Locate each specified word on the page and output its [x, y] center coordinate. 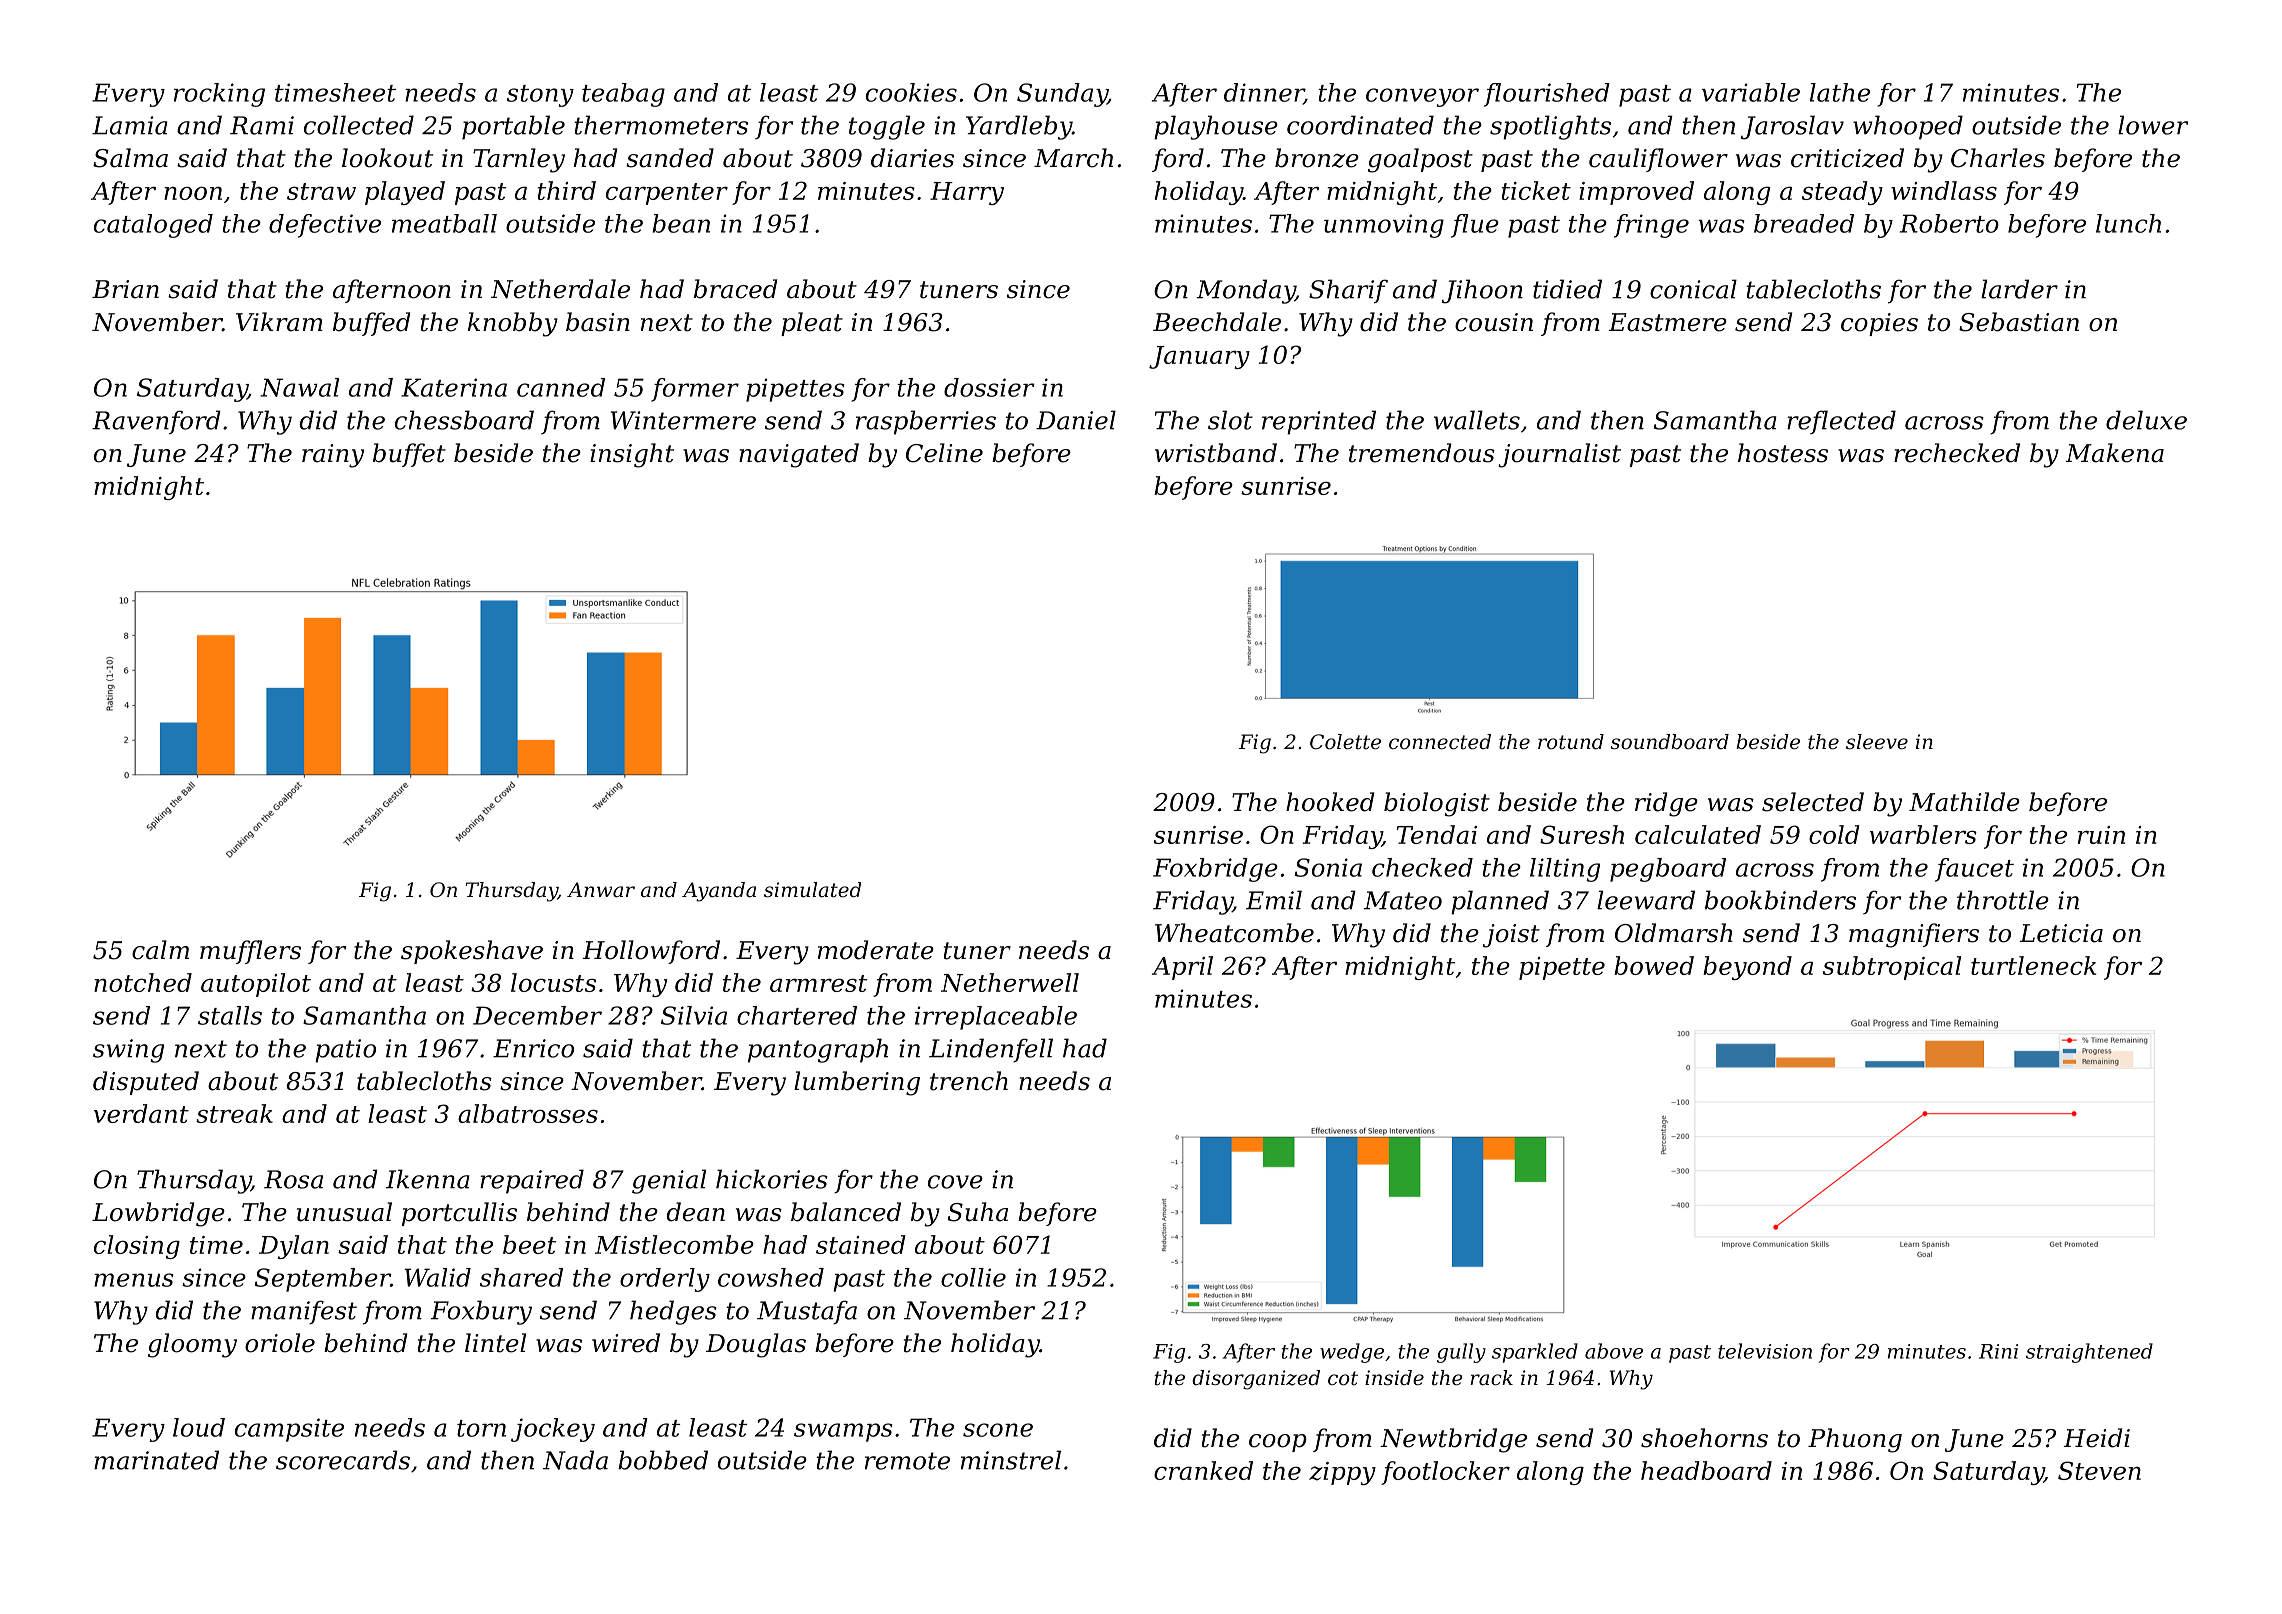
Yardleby [1019, 127]
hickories [772, 1179]
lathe [1840, 92]
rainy [333, 456]
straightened [2089, 1353]
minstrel [1011, 1460]
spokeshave [472, 952]
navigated [799, 455]
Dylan [294, 1247]
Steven [2099, 1470]
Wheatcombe [1234, 933]
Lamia [130, 125]
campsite [289, 1430]
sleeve [1877, 742]
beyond [1747, 968]
